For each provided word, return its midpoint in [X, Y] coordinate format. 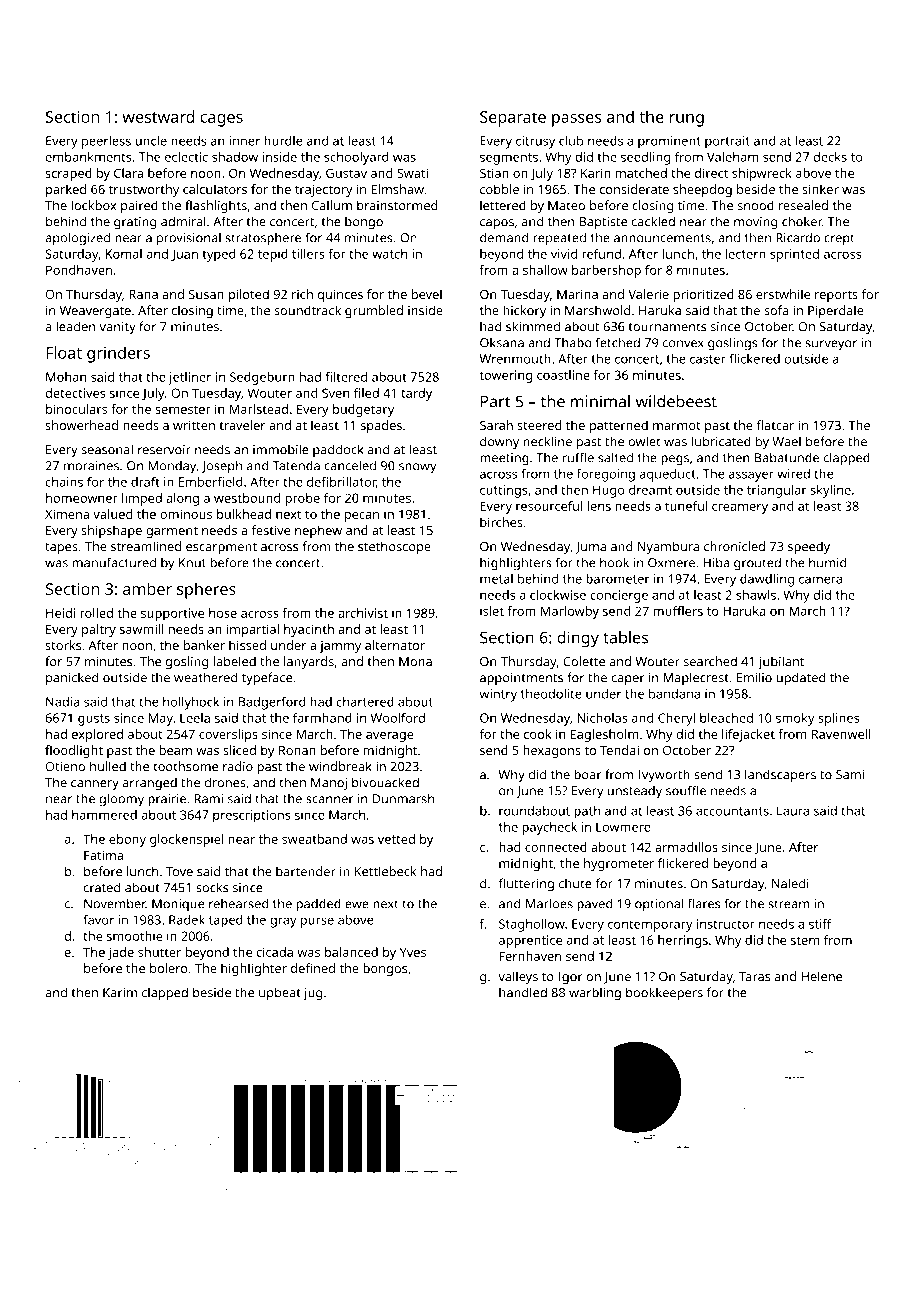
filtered [346, 377]
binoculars [76, 409]
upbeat [280, 994]
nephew [318, 531]
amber [147, 588]
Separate [513, 119]
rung [686, 120]
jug [312, 994]
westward [158, 116]
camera [820, 580]
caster [708, 359]
